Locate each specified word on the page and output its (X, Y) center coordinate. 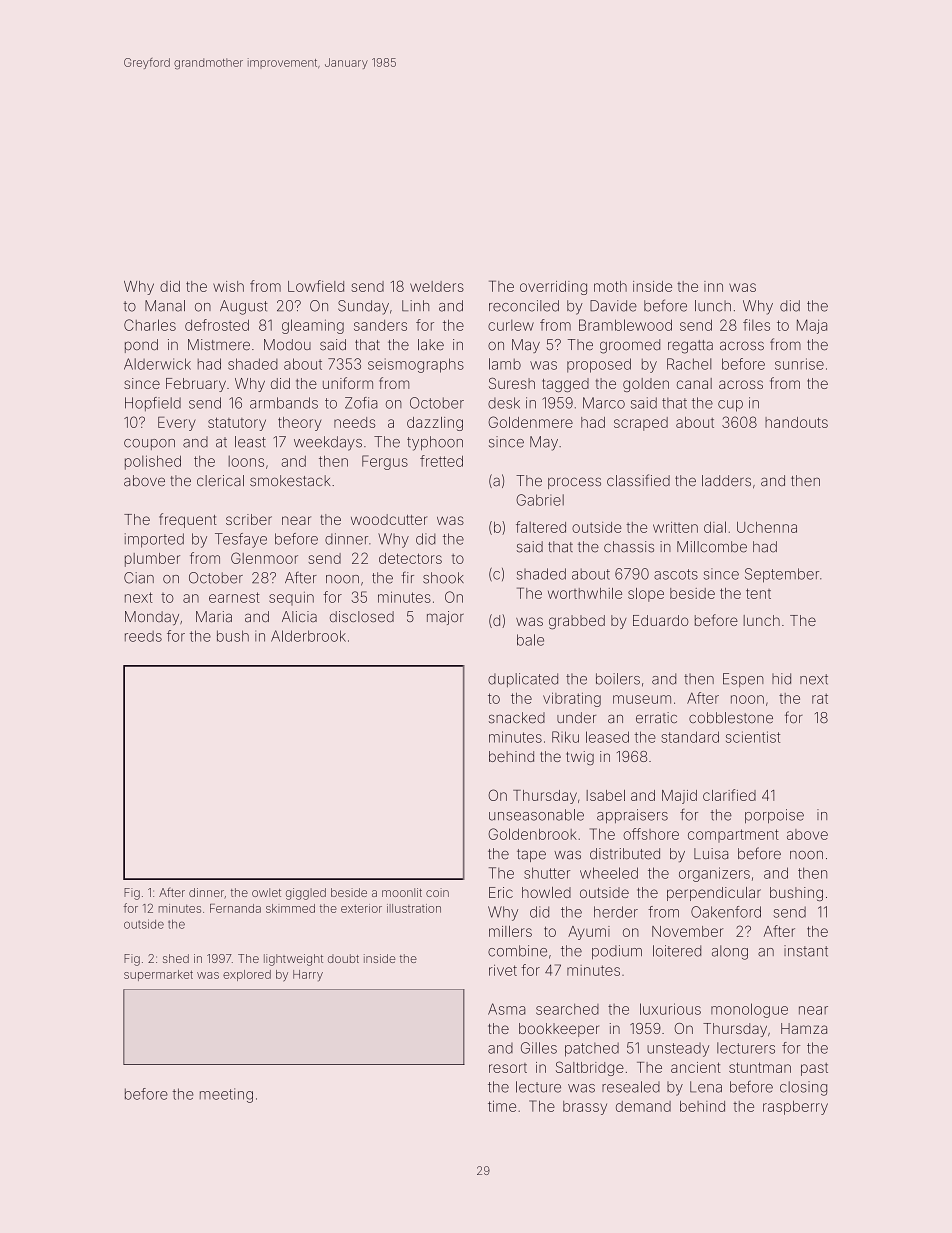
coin (437, 892)
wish (228, 286)
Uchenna (767, 527)
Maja (812, 326)
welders (437, 286)
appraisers (632, 816)
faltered (541, 527)
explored (247, 975)
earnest (234, 597)
